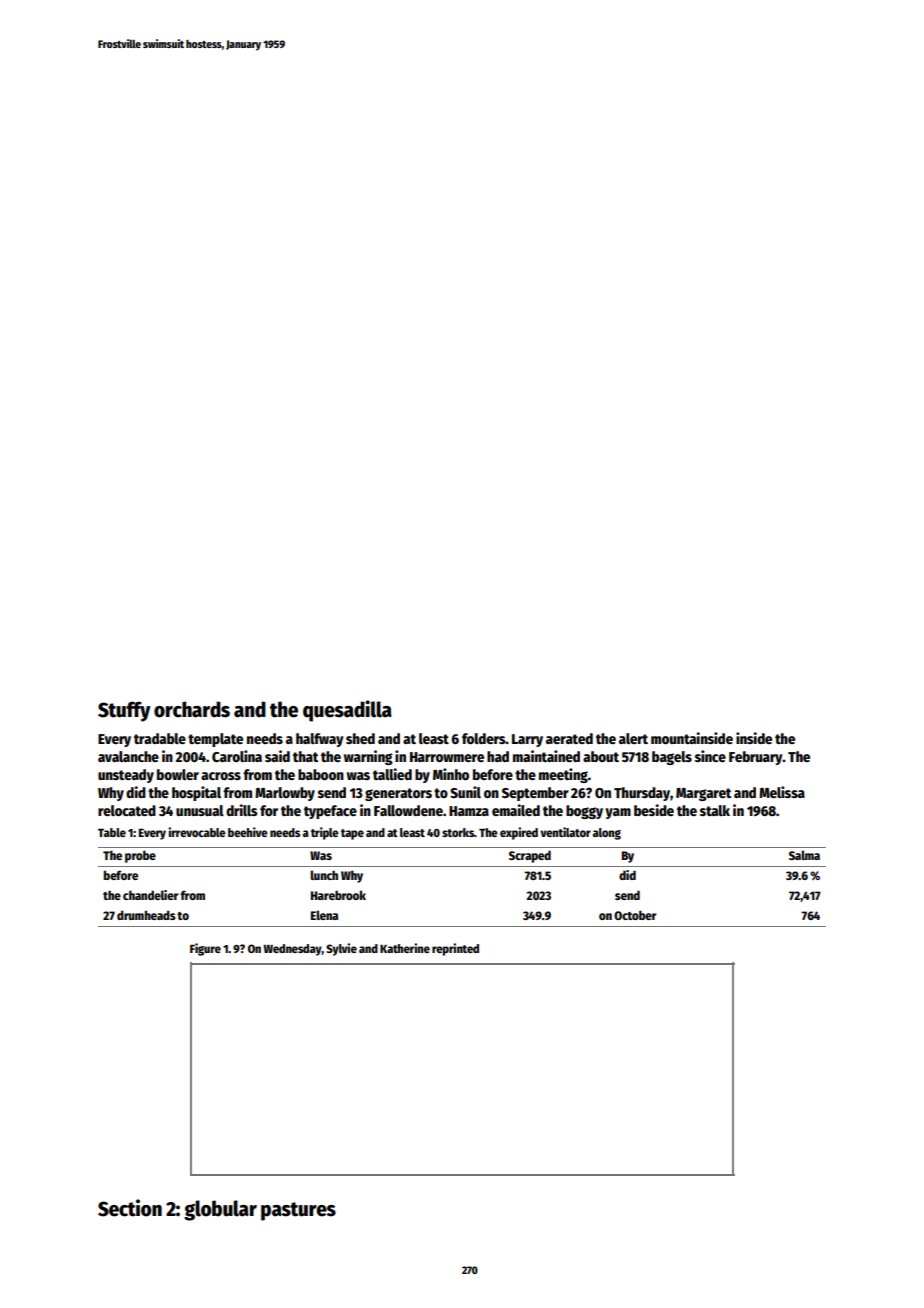 The image size is (924, 1308). Describe the element at coordinates (215, 740) in the image. I see `template` at that location.
